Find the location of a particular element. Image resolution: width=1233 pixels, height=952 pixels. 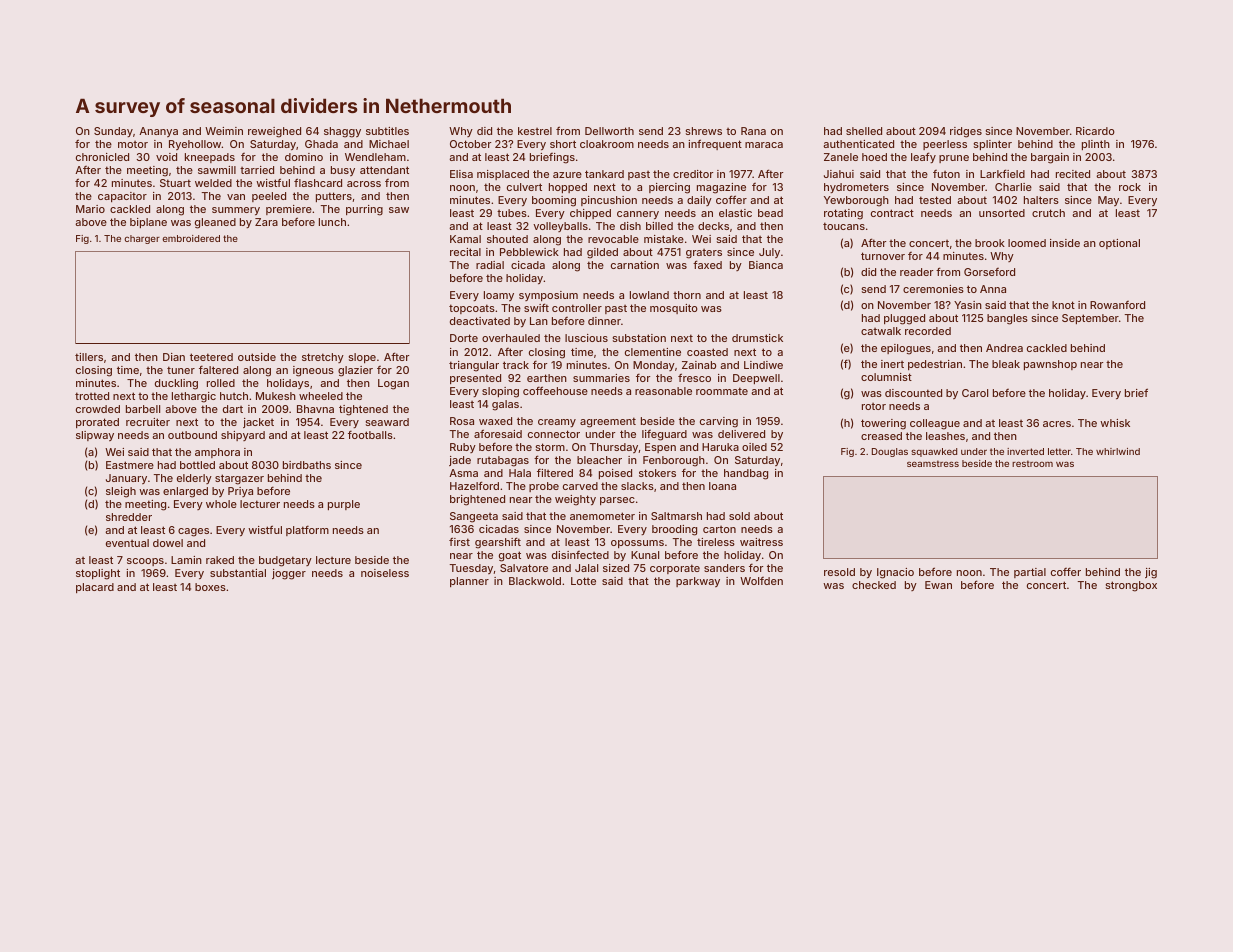

embroidered is located at coordinates (191, 238).
